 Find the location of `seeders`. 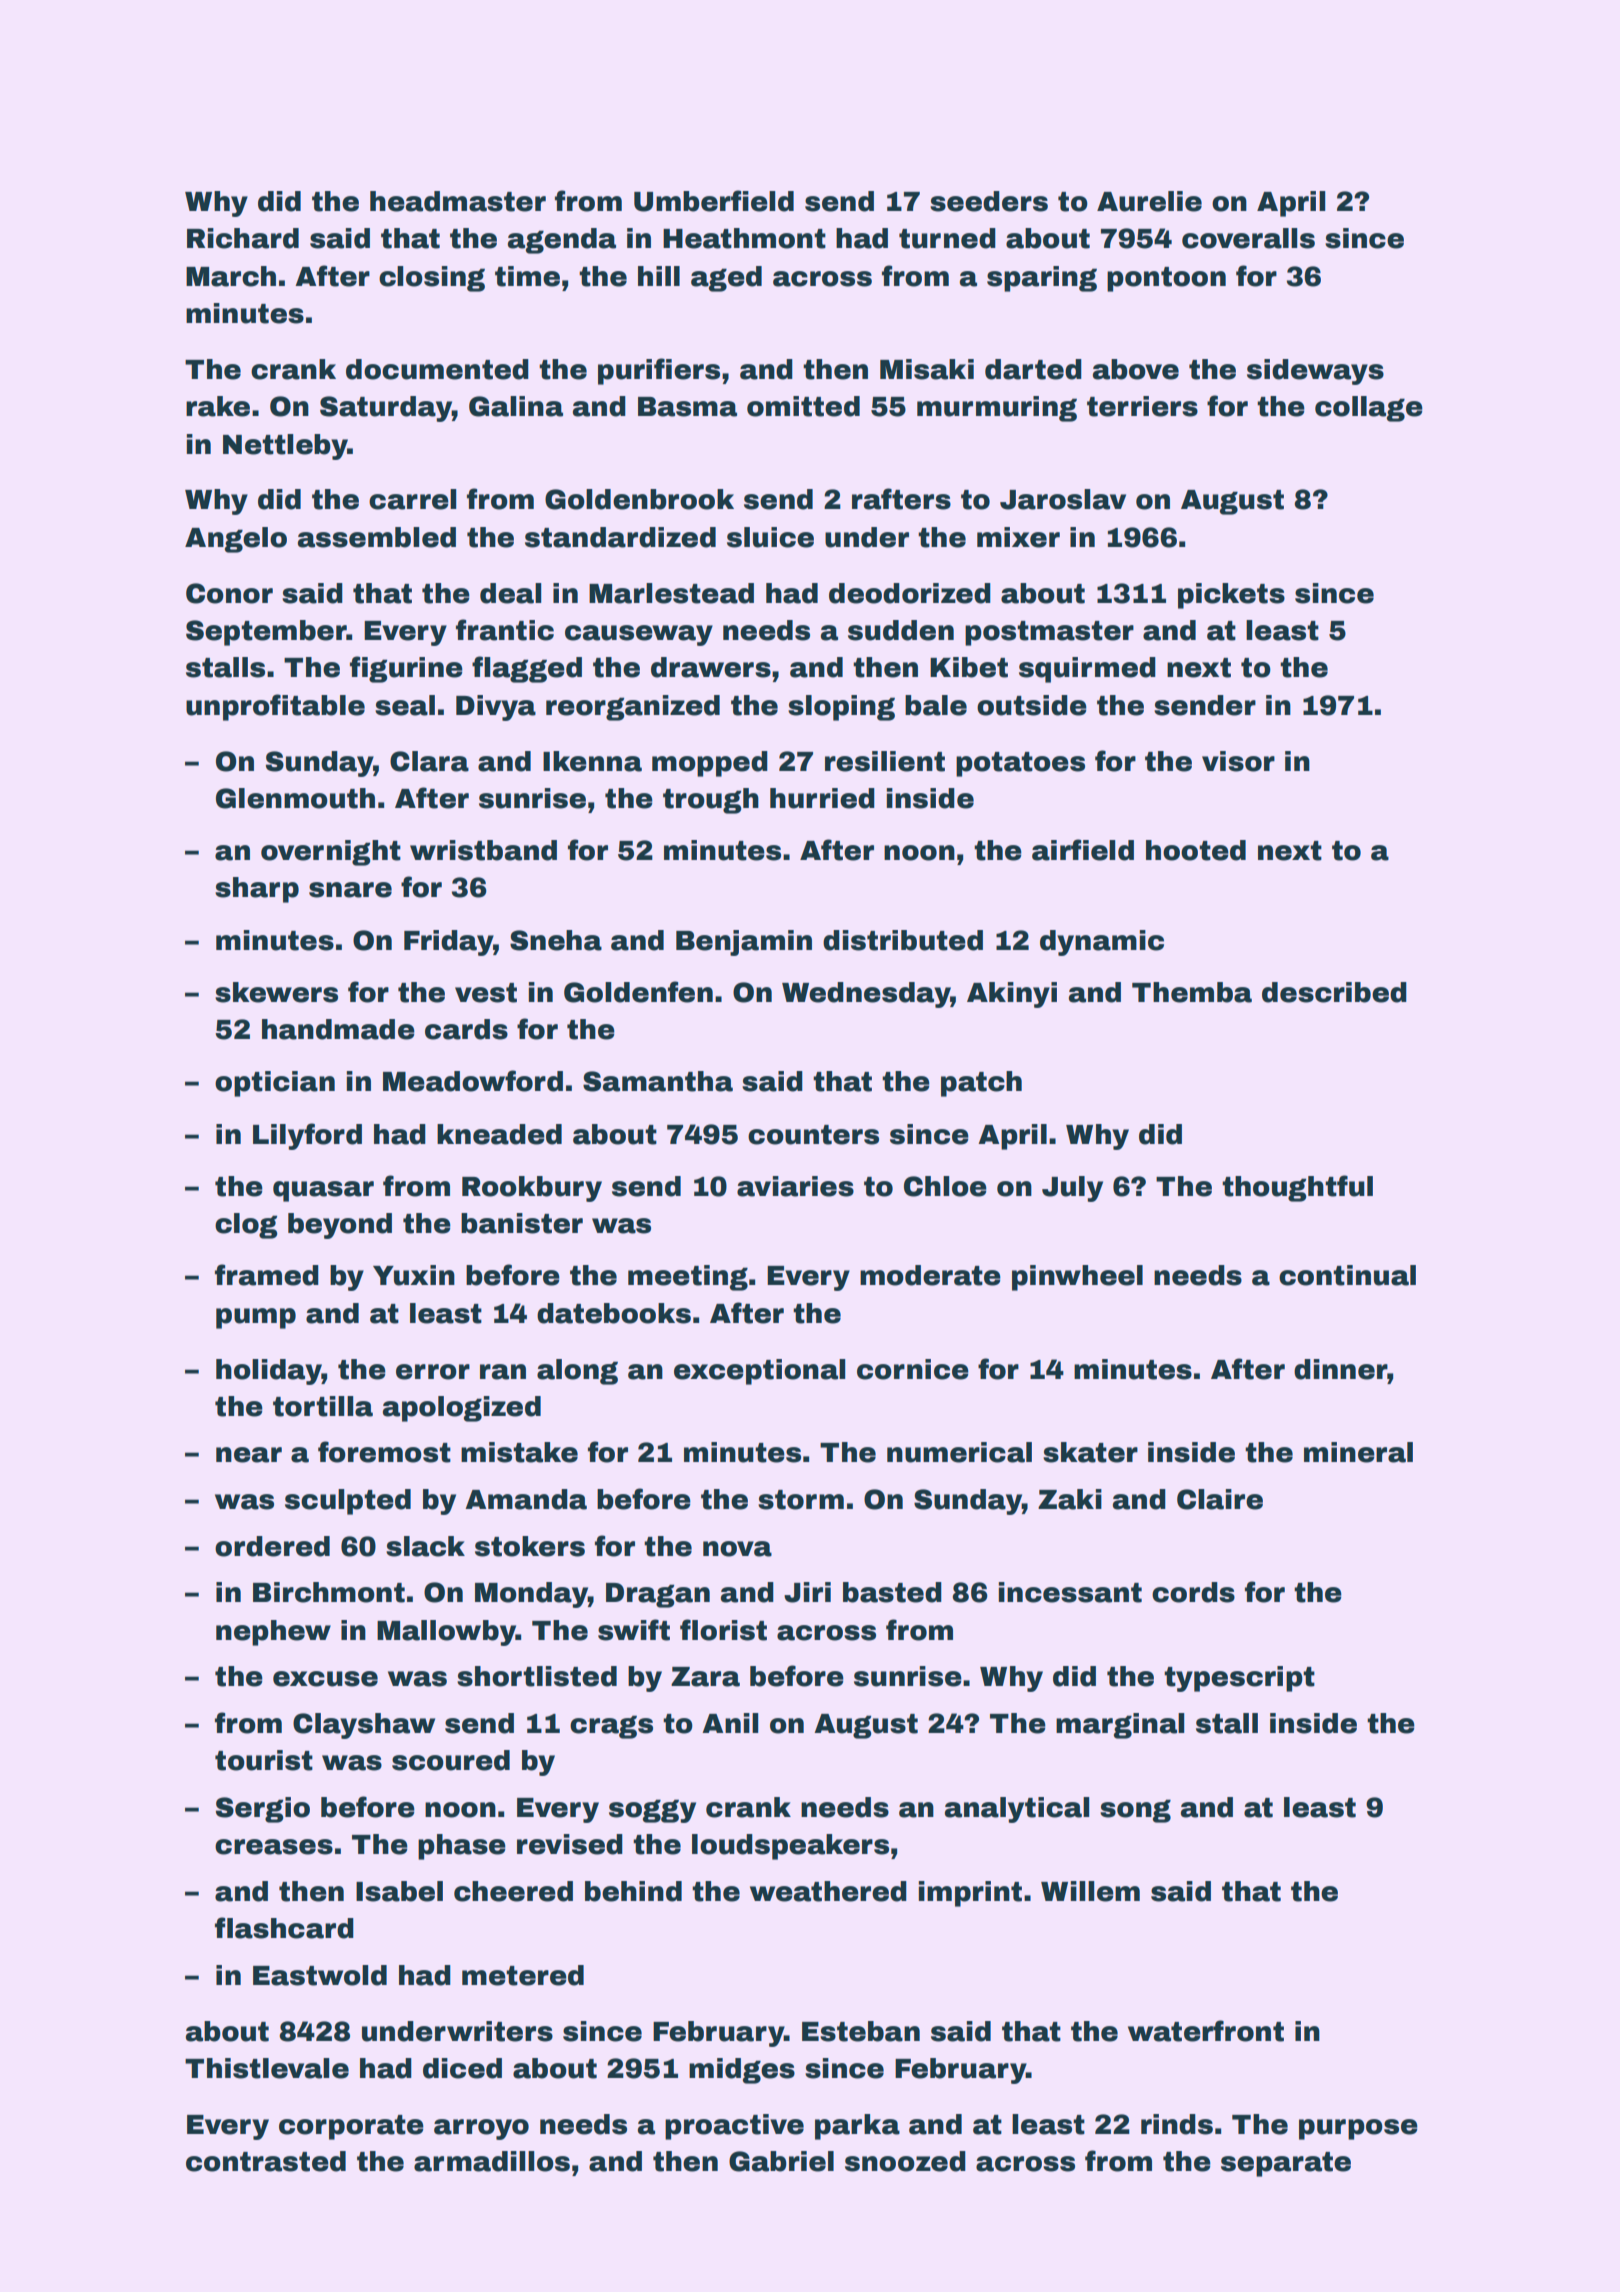

seeders is located at coordinates (989, 201).
